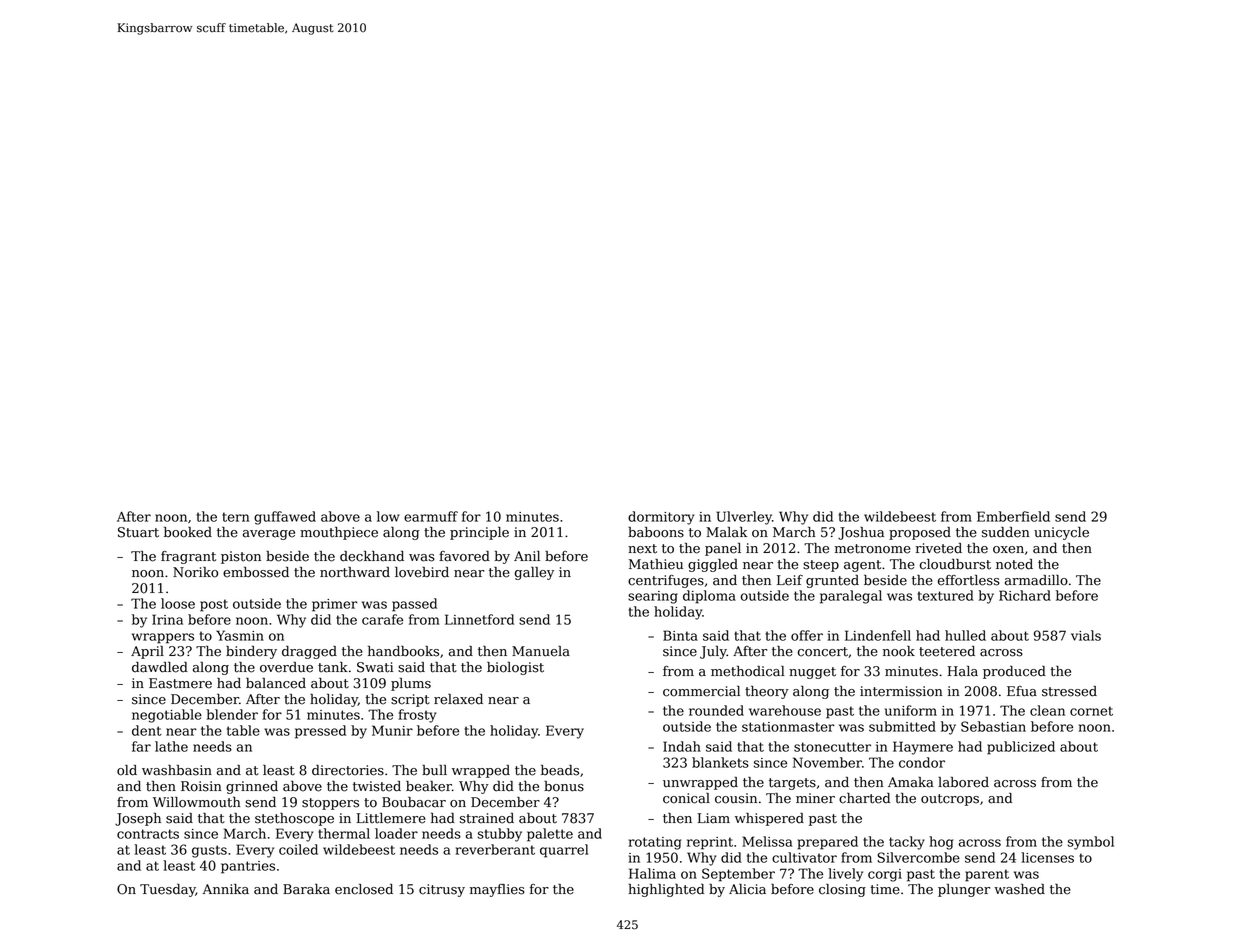 Image resolution: width=1233 pixels, height=952 pixels. I want to click on stethoscope, so click(294, 819).
